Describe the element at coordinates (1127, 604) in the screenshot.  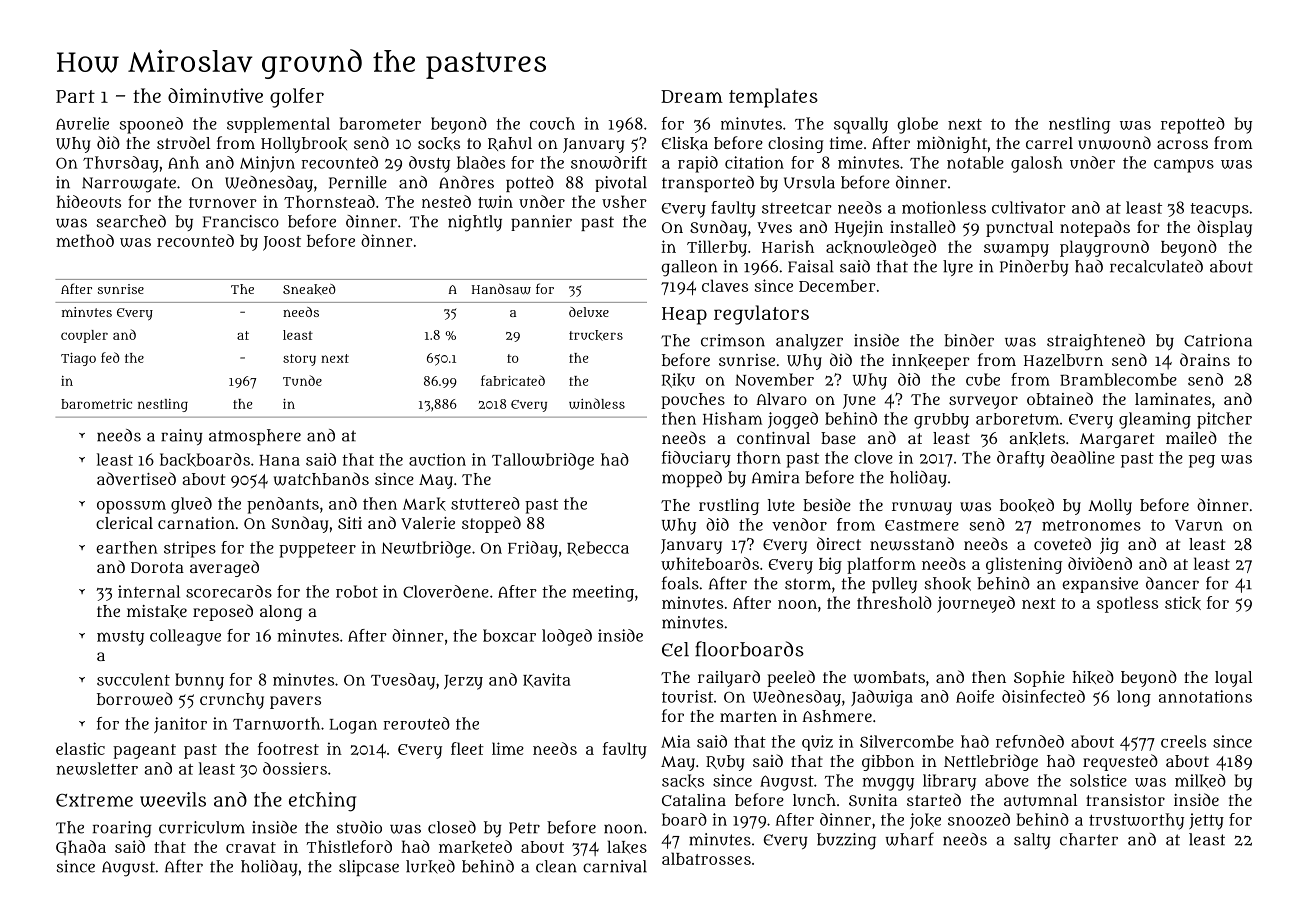
I see `spotless` at that location.
